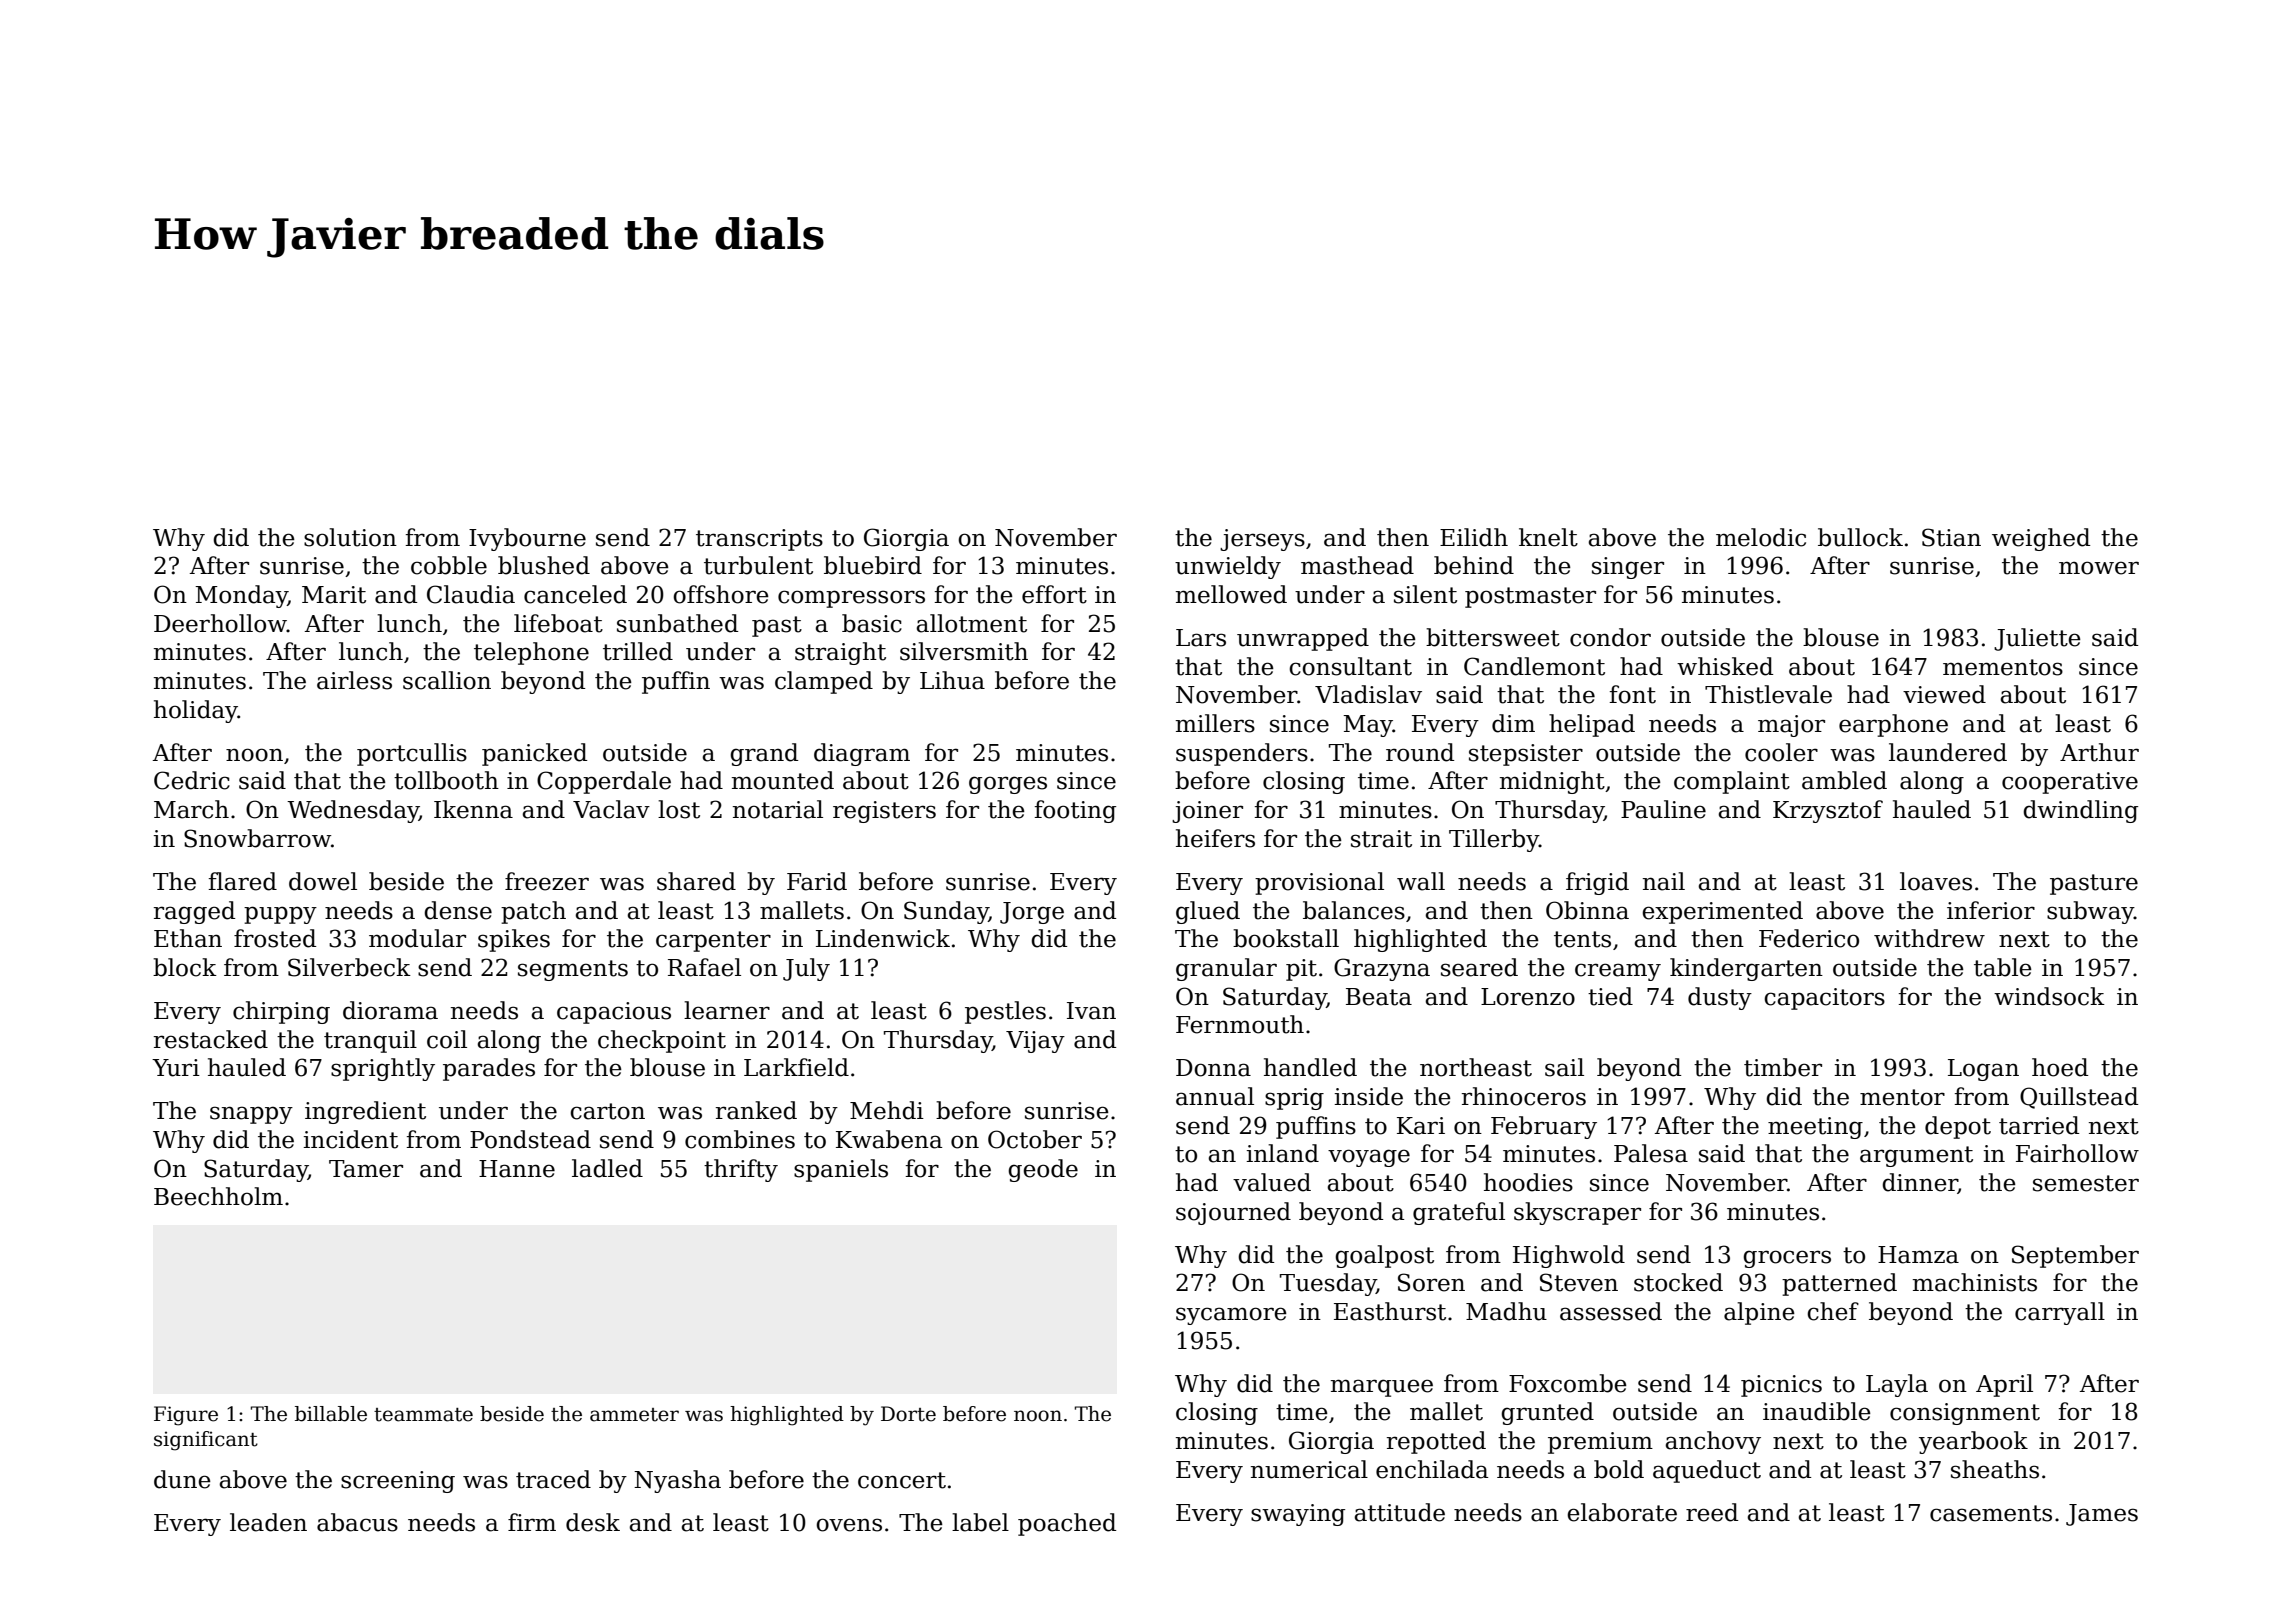 This screenshot has width=2292, height=1620. What do you see at coordinates (946, 912) in the screenshot?
I see `Sunday` at bounding box center [946, 912].
